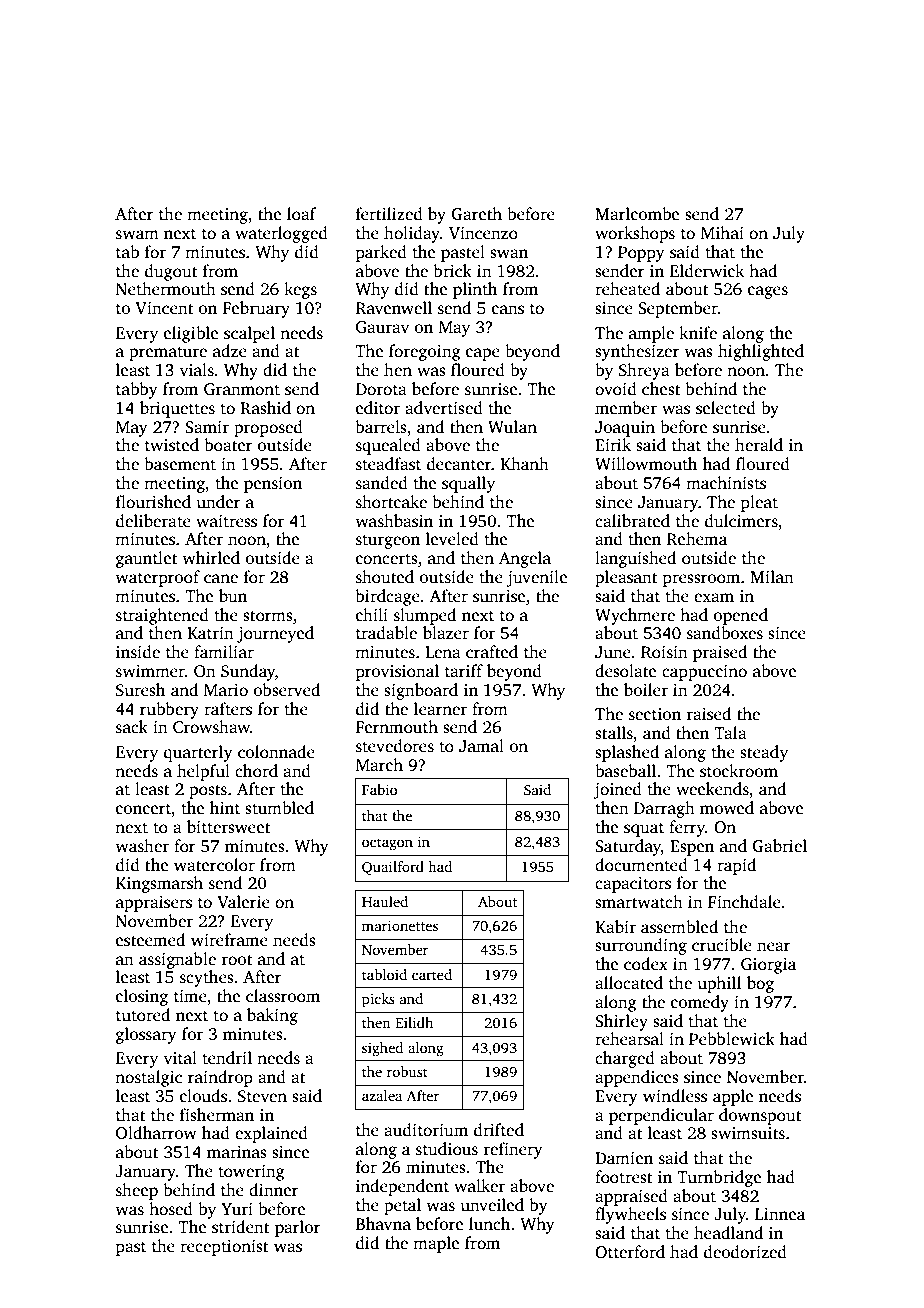  I want to click on lunch, so click(489, 1224).
